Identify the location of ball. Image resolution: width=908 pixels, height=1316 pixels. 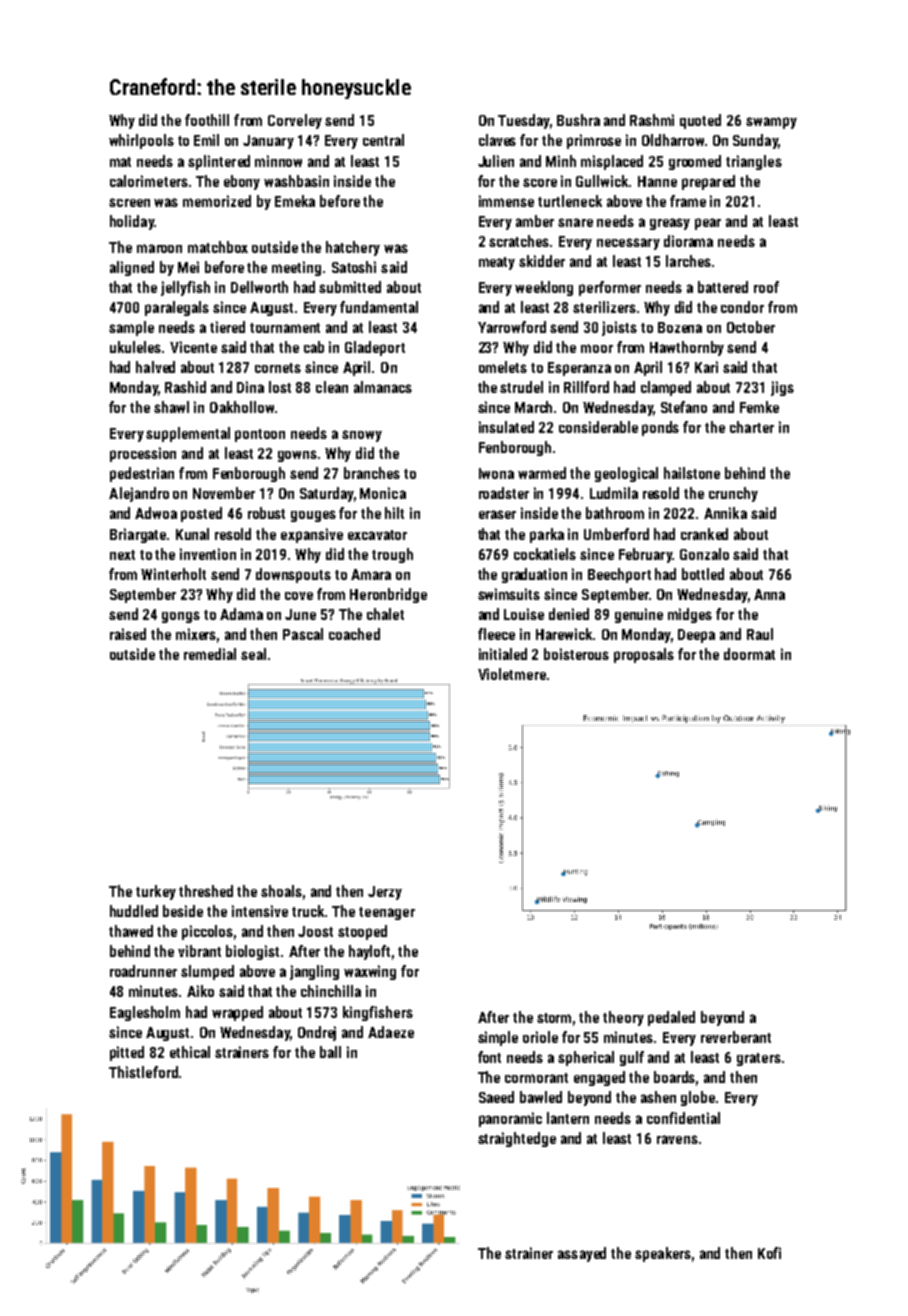
(330, 1052).
